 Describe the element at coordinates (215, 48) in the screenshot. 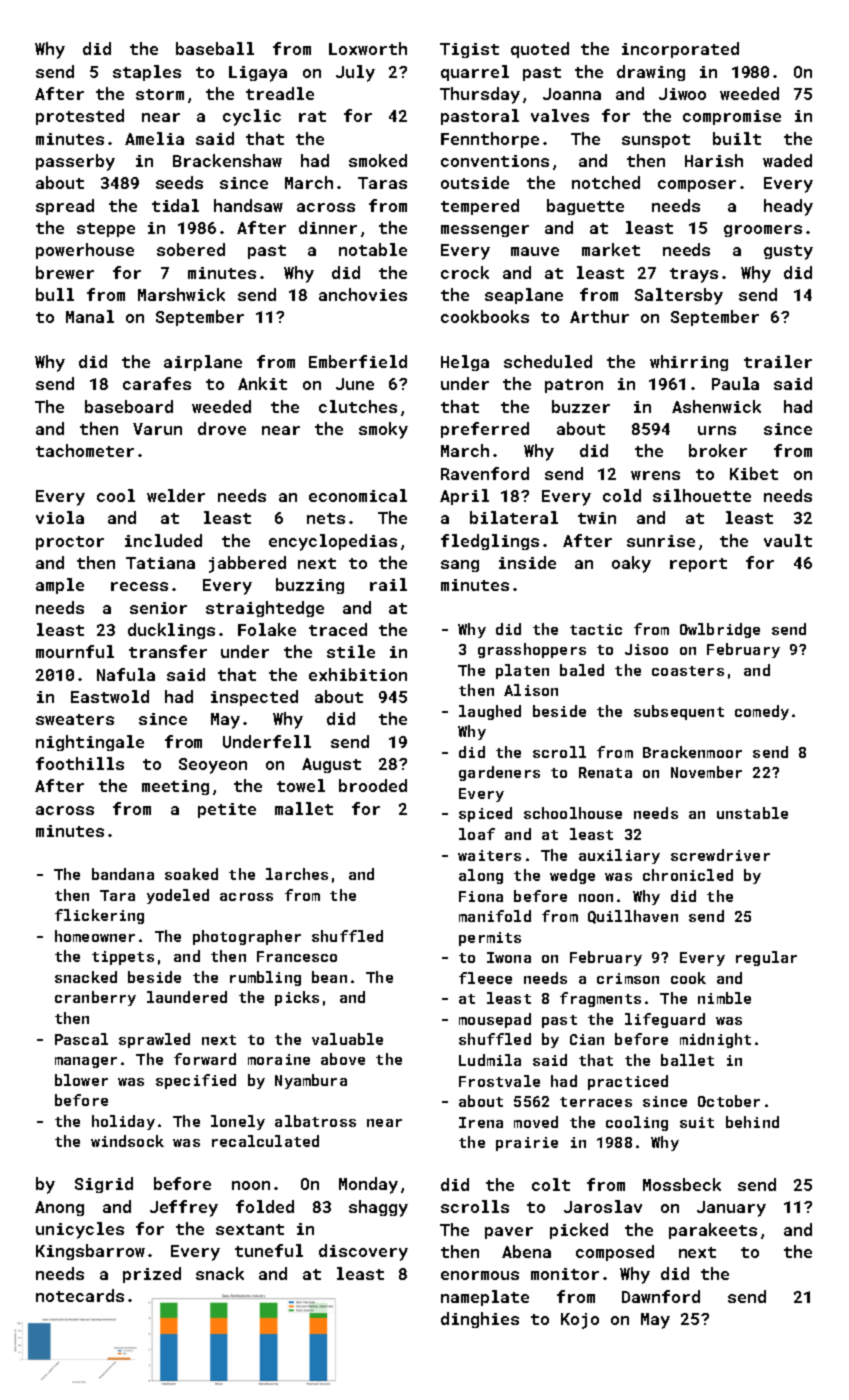

I see `baseball` at that location.
